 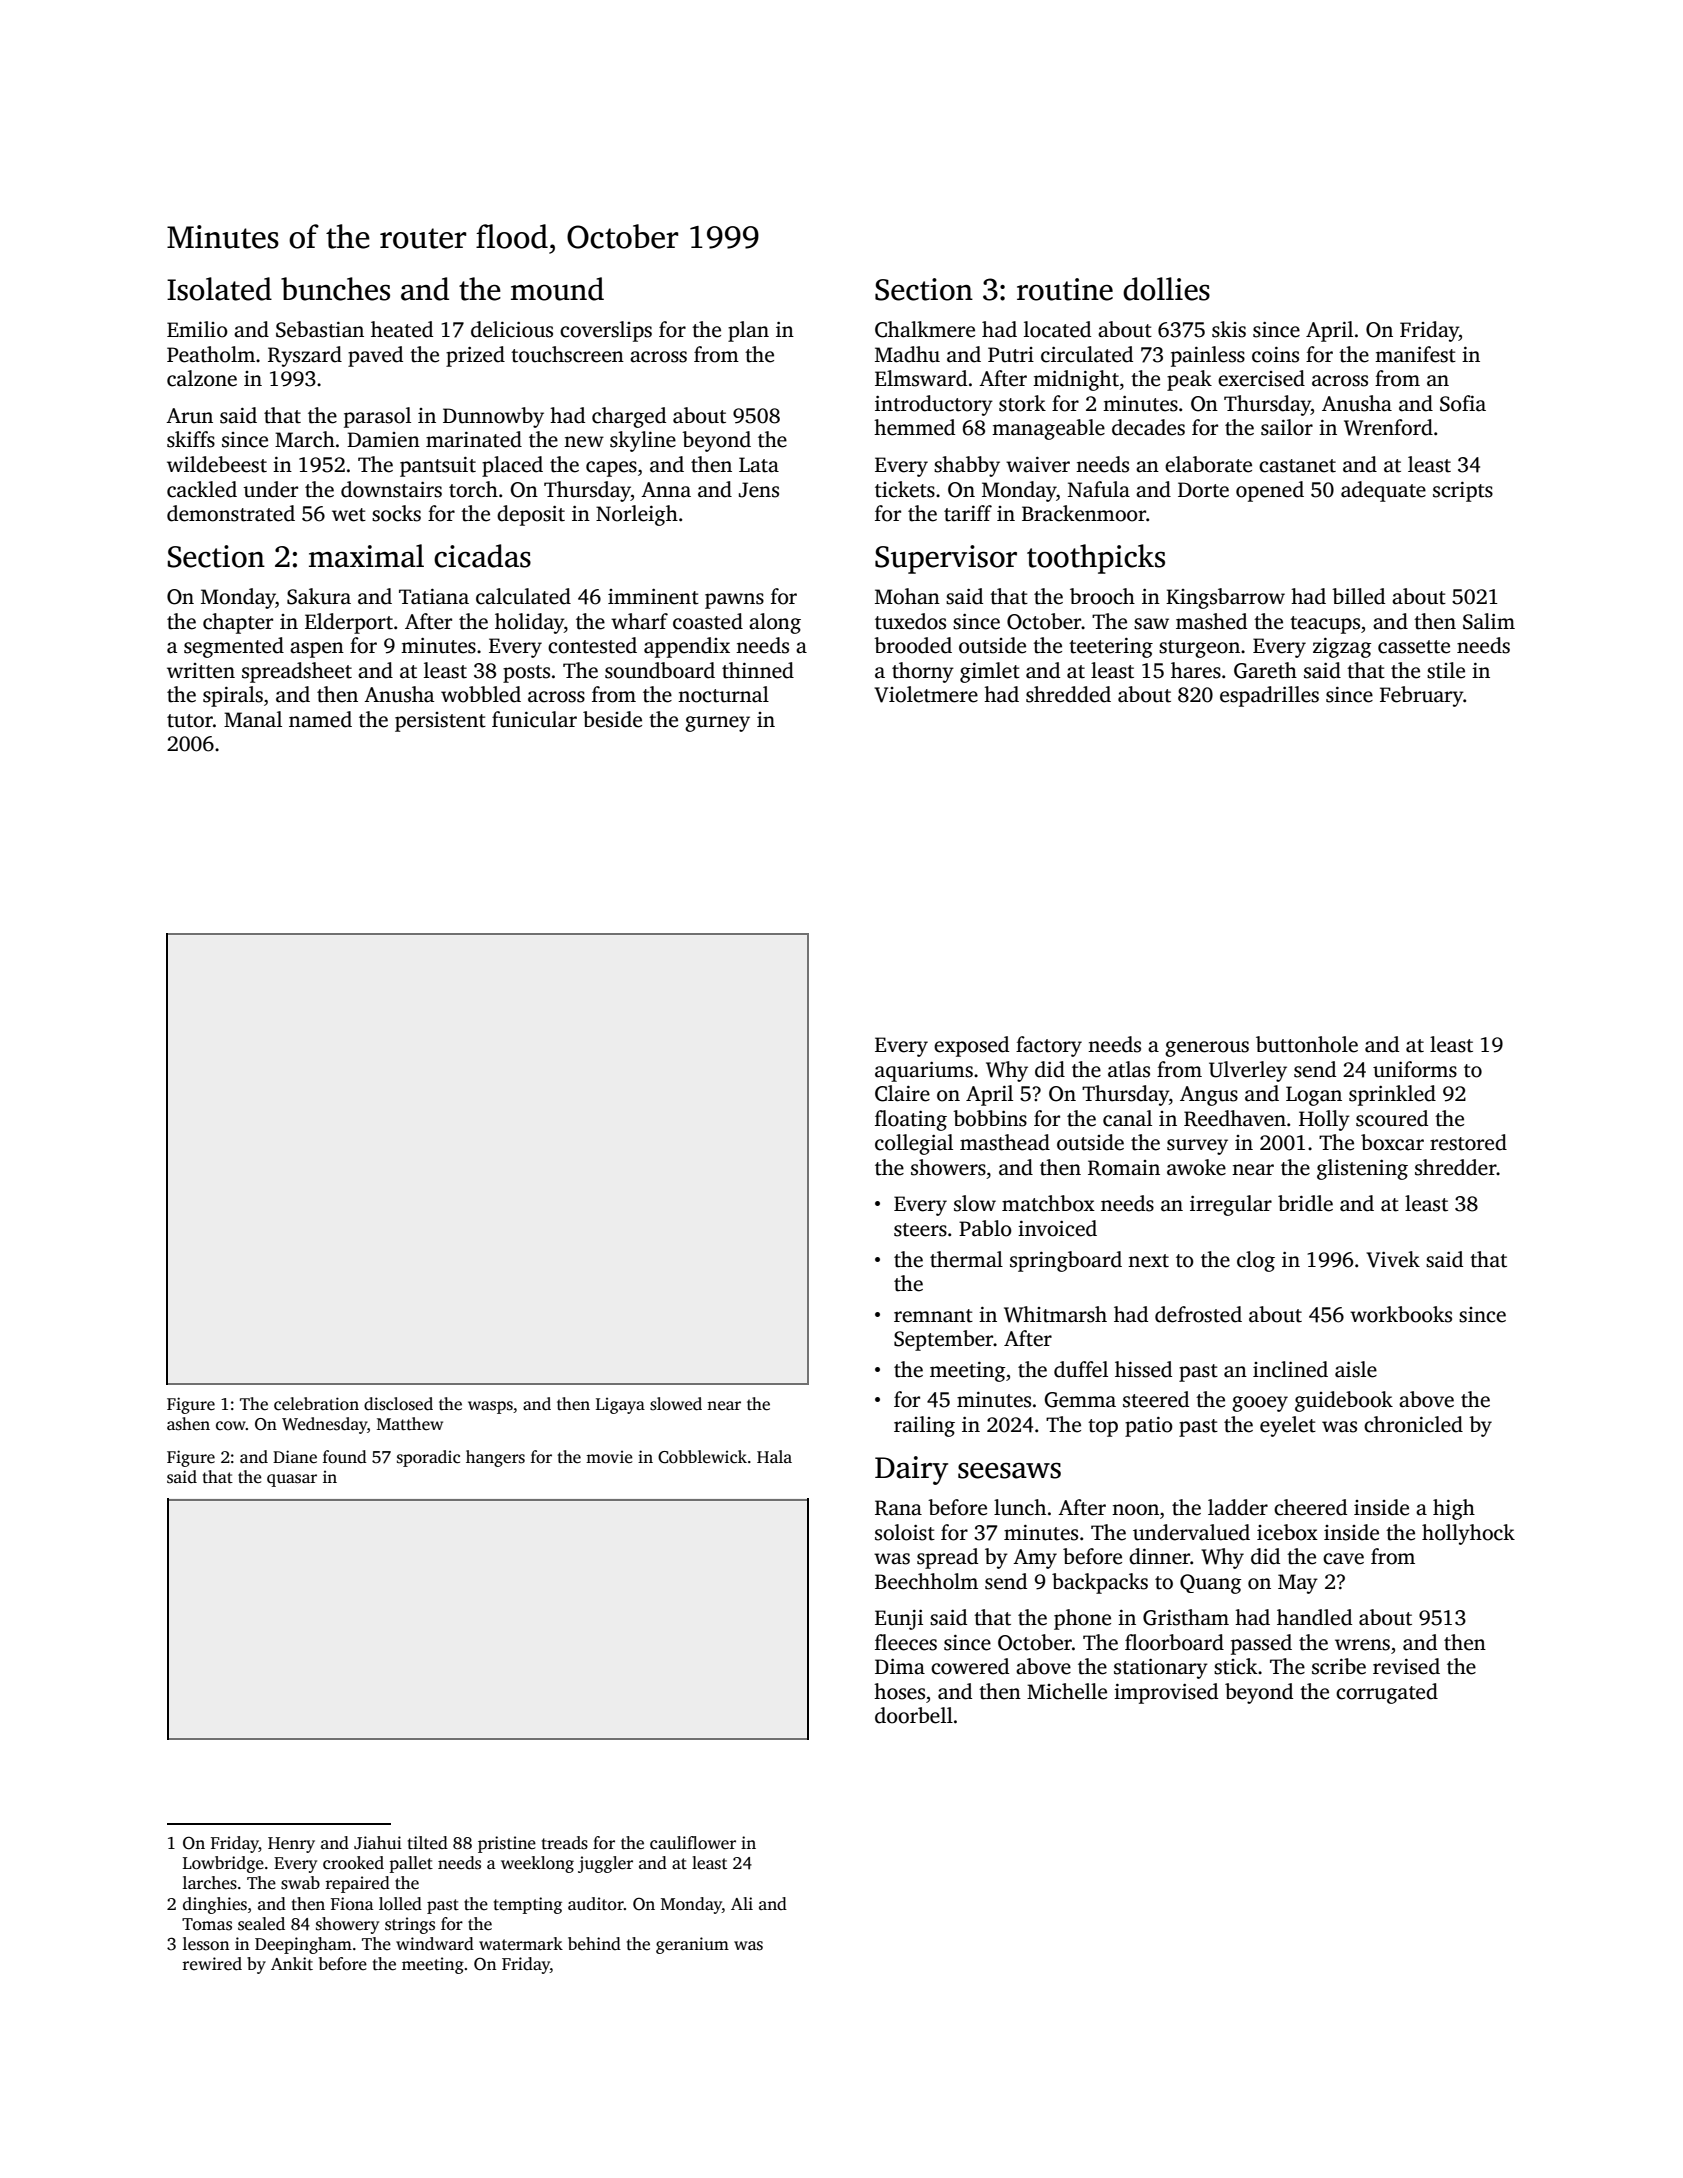 I want to click on sealed, so click(x=261, y=1924).
